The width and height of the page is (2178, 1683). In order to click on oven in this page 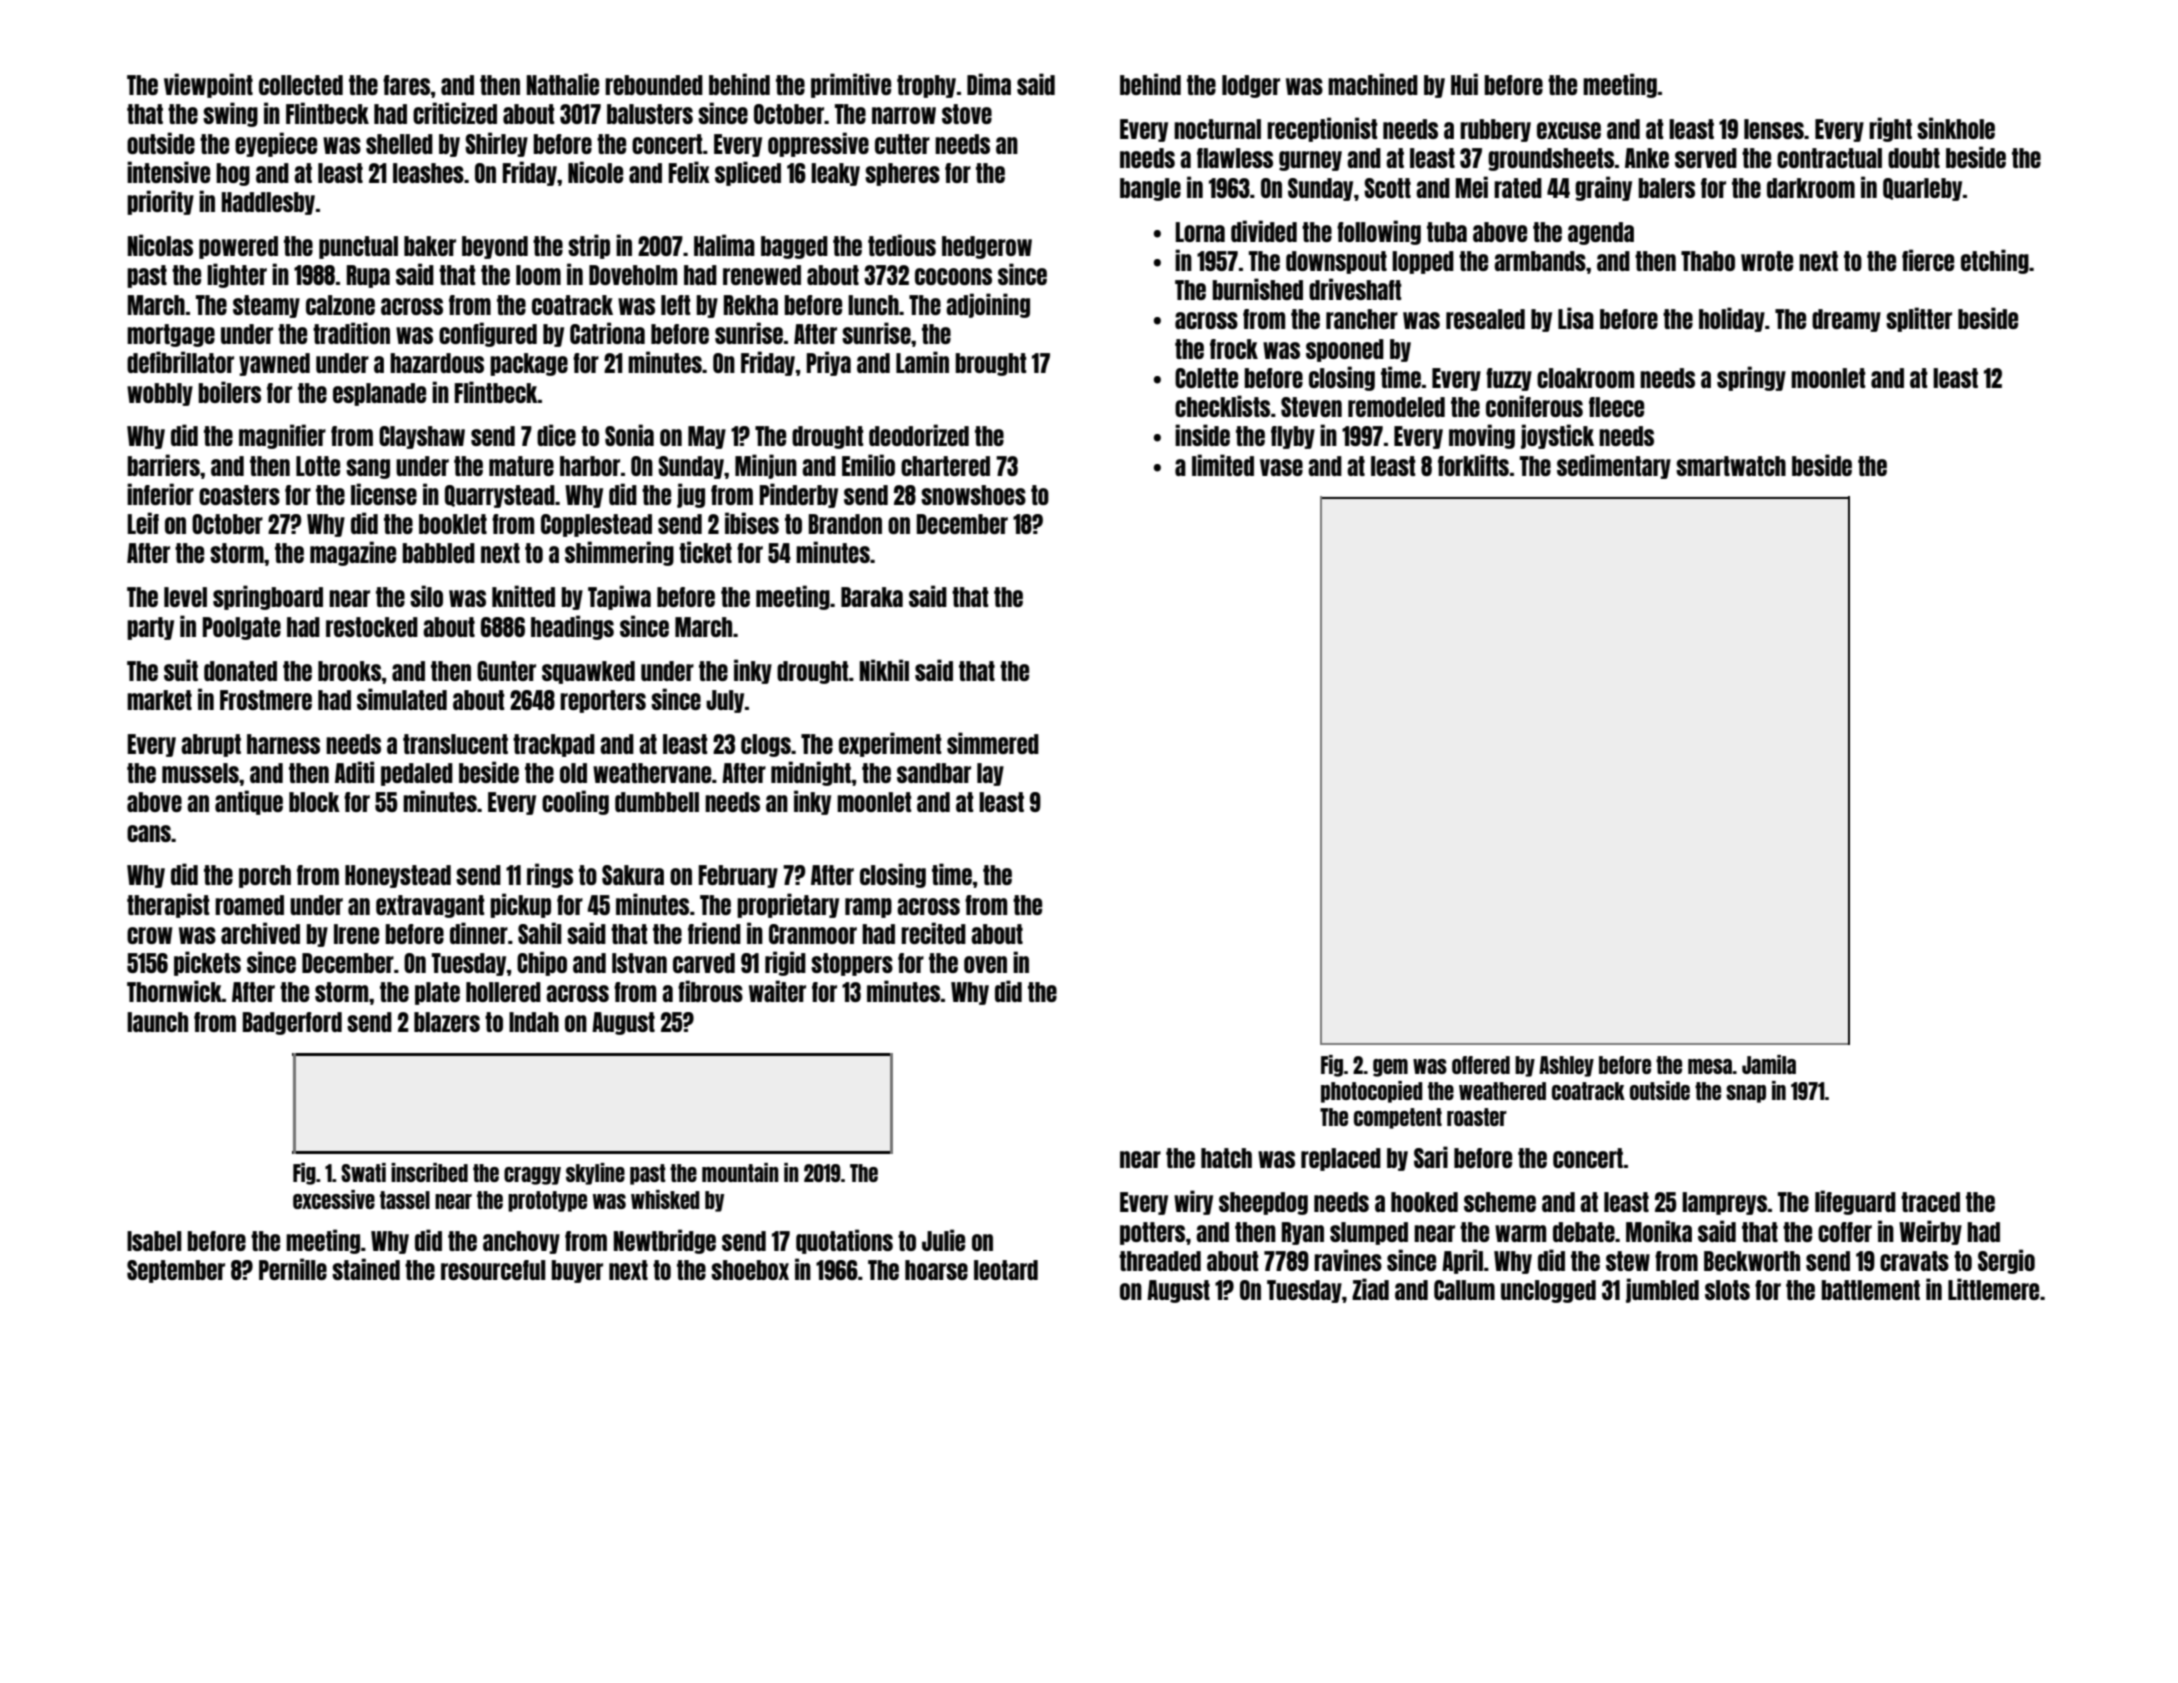, I will do `click(985, 964)`.
